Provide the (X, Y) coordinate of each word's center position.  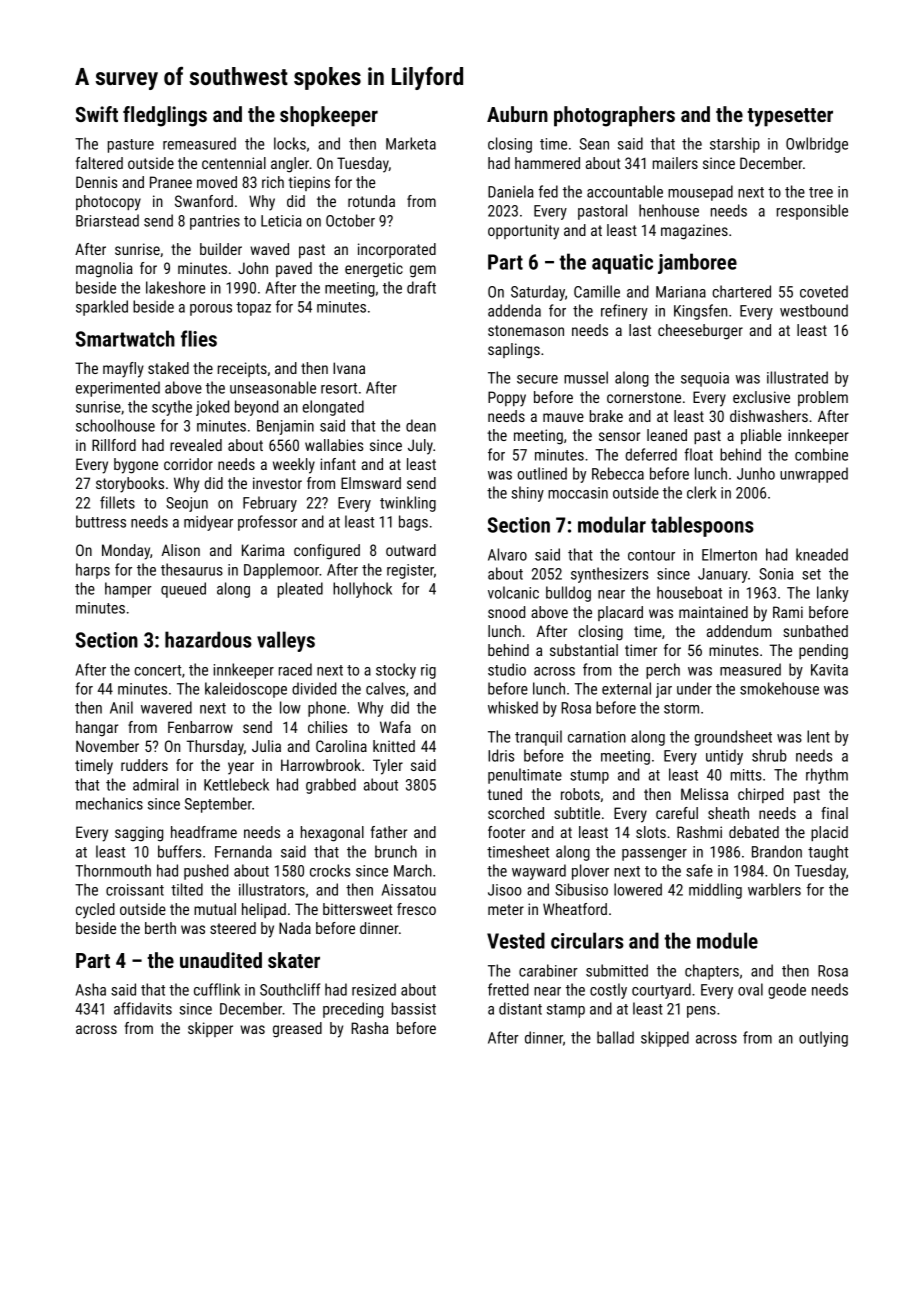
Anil (121, 707)
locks (290, 143)
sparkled (102, 308)
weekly (294, 466)
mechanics (109, 803)
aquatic (622, 264)
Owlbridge (817, 145)
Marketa (411, 143)
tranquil (538, 738)
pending (823, 652)
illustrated (797, 377)
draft (421, 287)
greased (297, 1030)
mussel (586, 377)
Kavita (829, 670)
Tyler (388, 767)
